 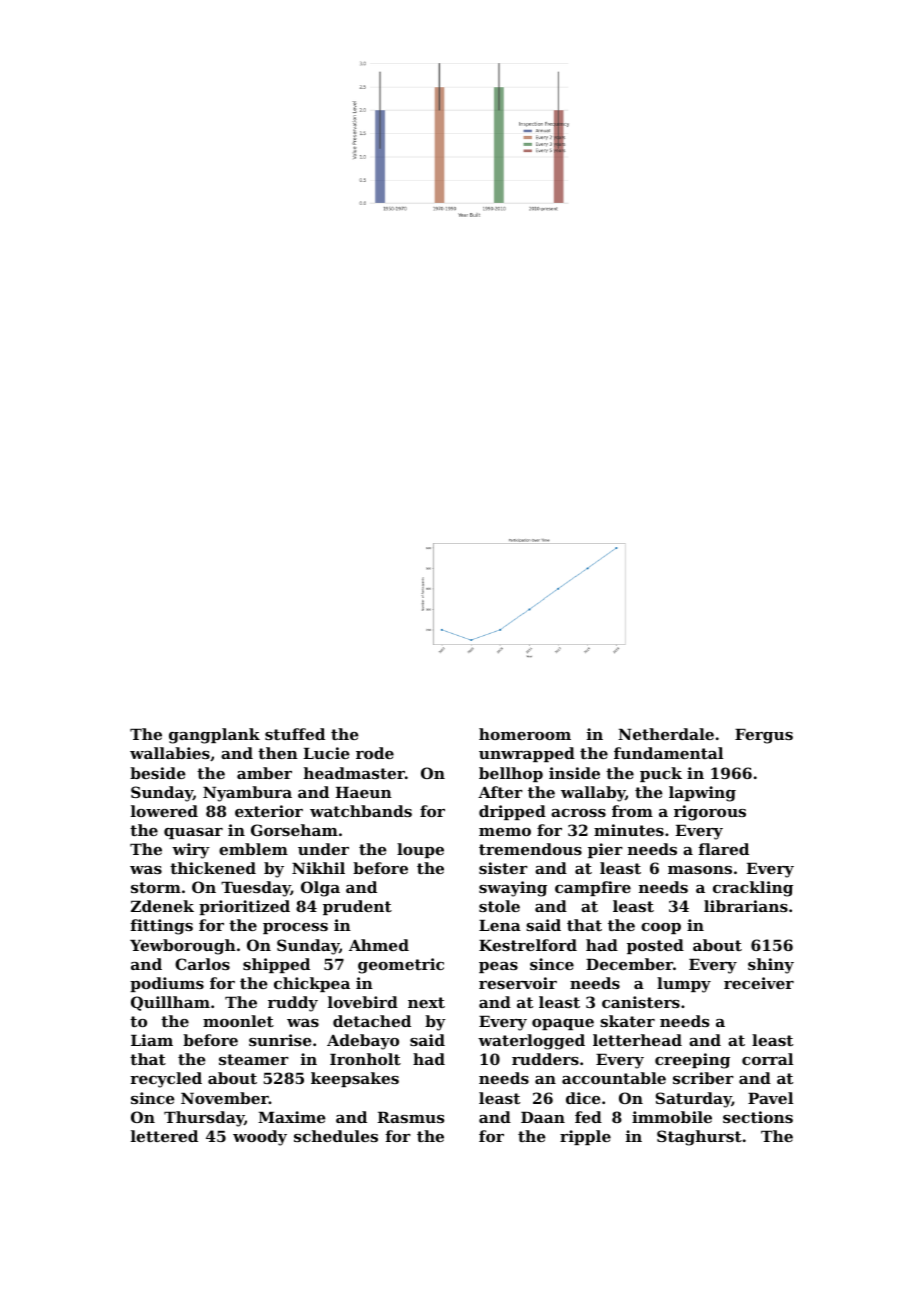 What do you see at coordinates (764, 736) in the image?
I see `Fergus` at bounding box center [764, 736].
